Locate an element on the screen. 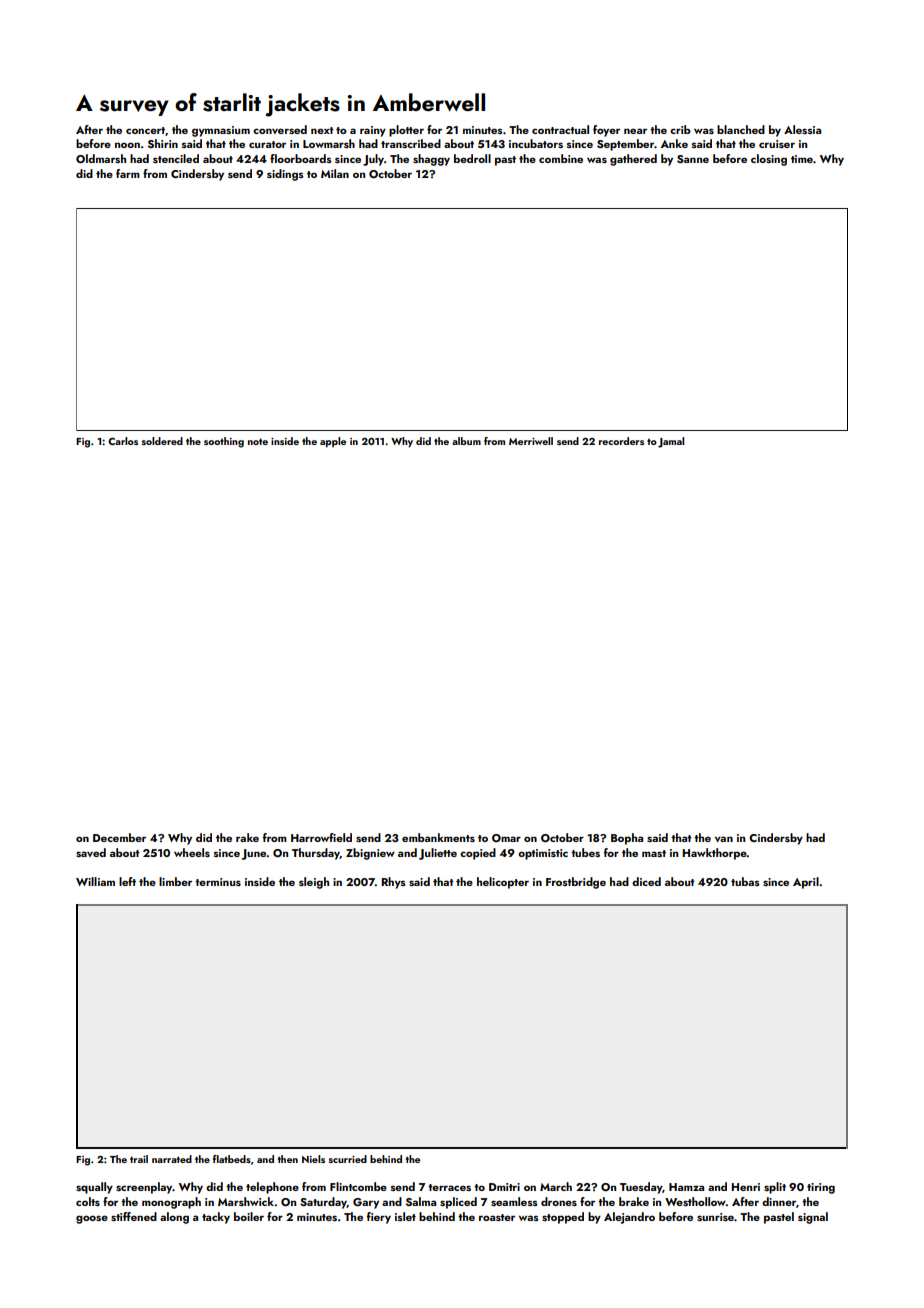  narrated is located at coordinates (172, 1159).
